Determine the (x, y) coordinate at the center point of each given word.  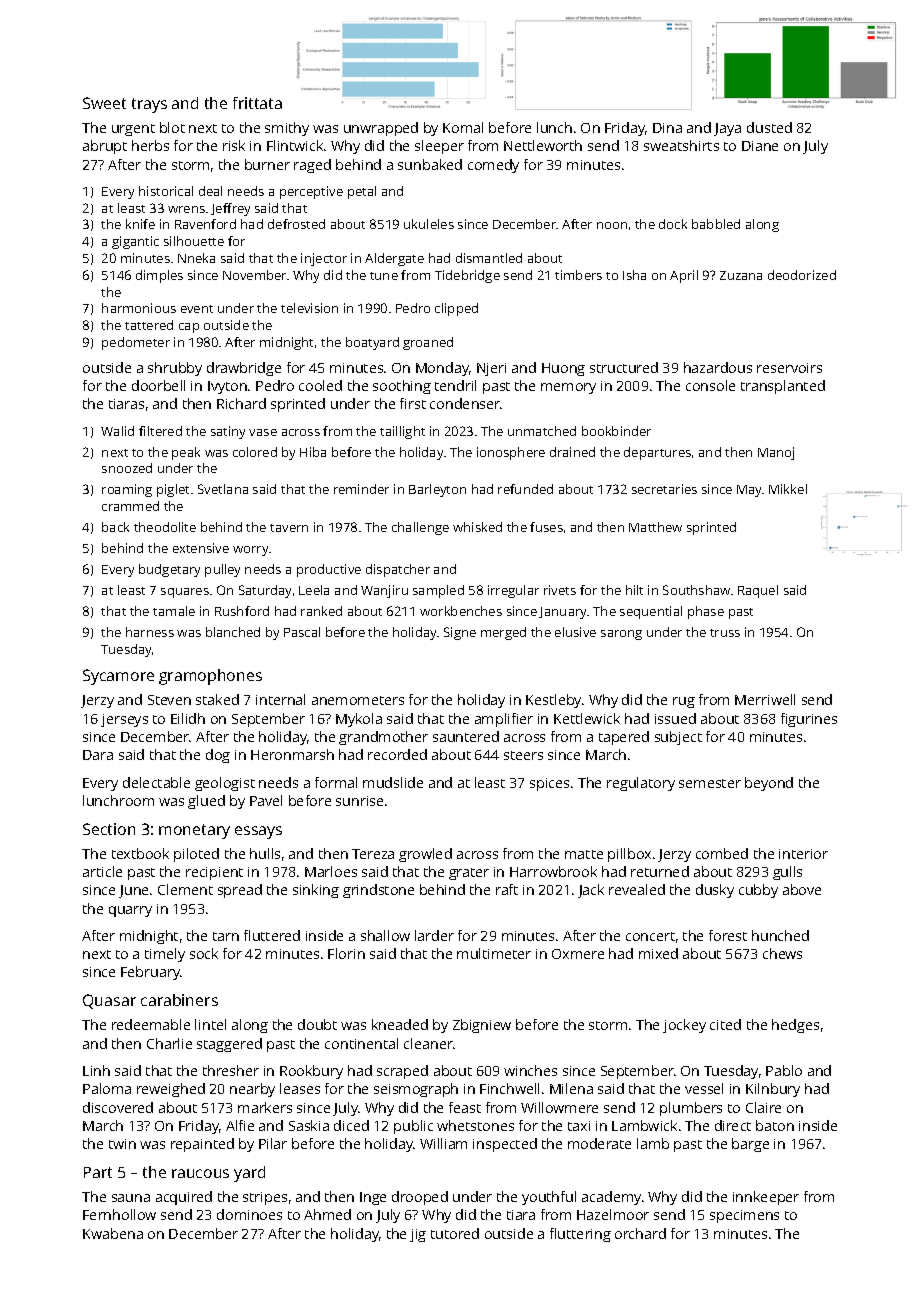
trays (149, 105)
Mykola (359, 720)
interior (803, 854)
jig (418, 1235)
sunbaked (430, 164)
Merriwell (765, 699)
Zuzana (741, 275)
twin (122, 1144)
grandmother (383, 738)
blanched (233, 632)
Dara (98, 755)
